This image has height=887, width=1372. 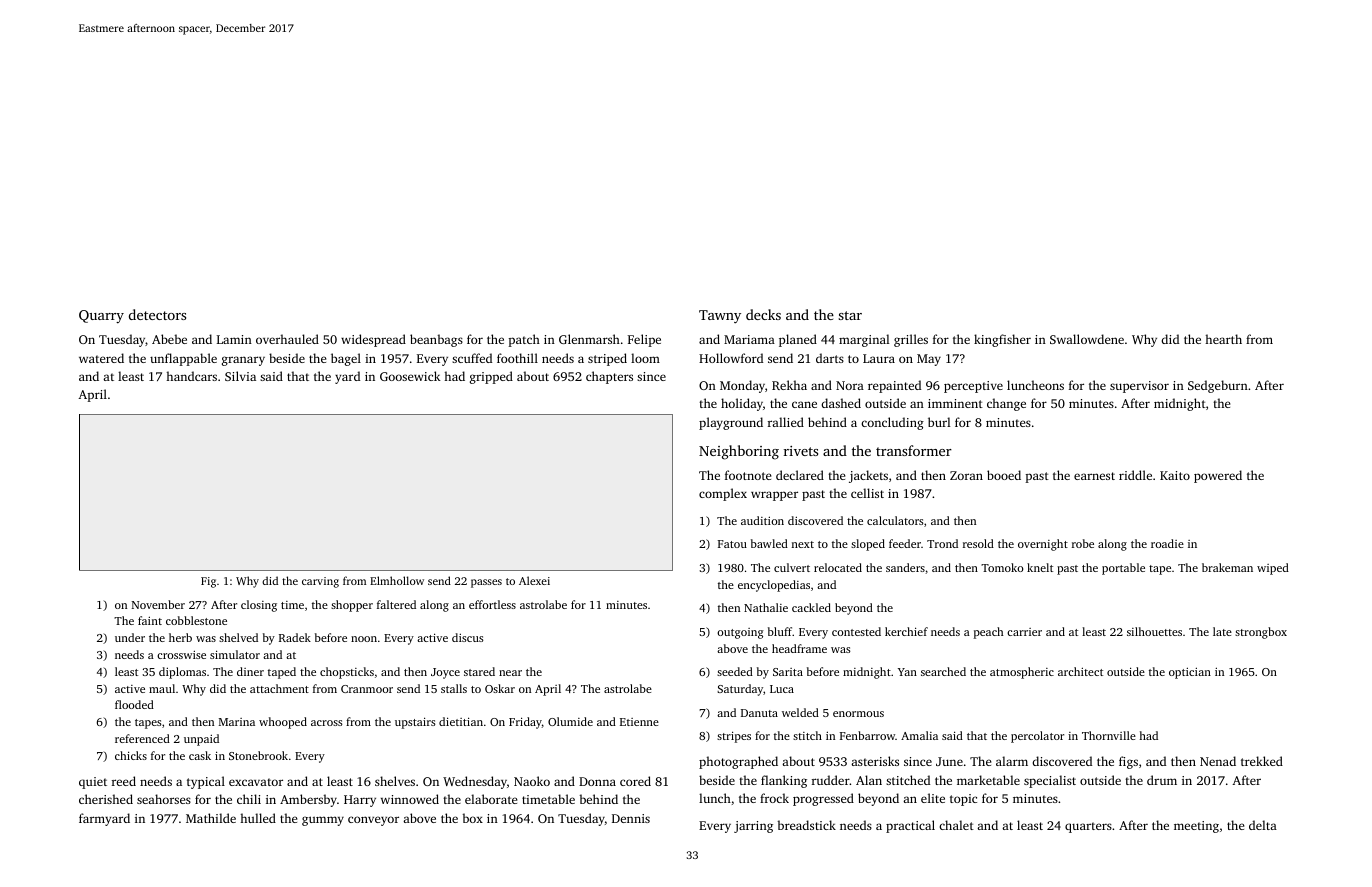 I want to click on Abebe, so click(x=169, y=339).
